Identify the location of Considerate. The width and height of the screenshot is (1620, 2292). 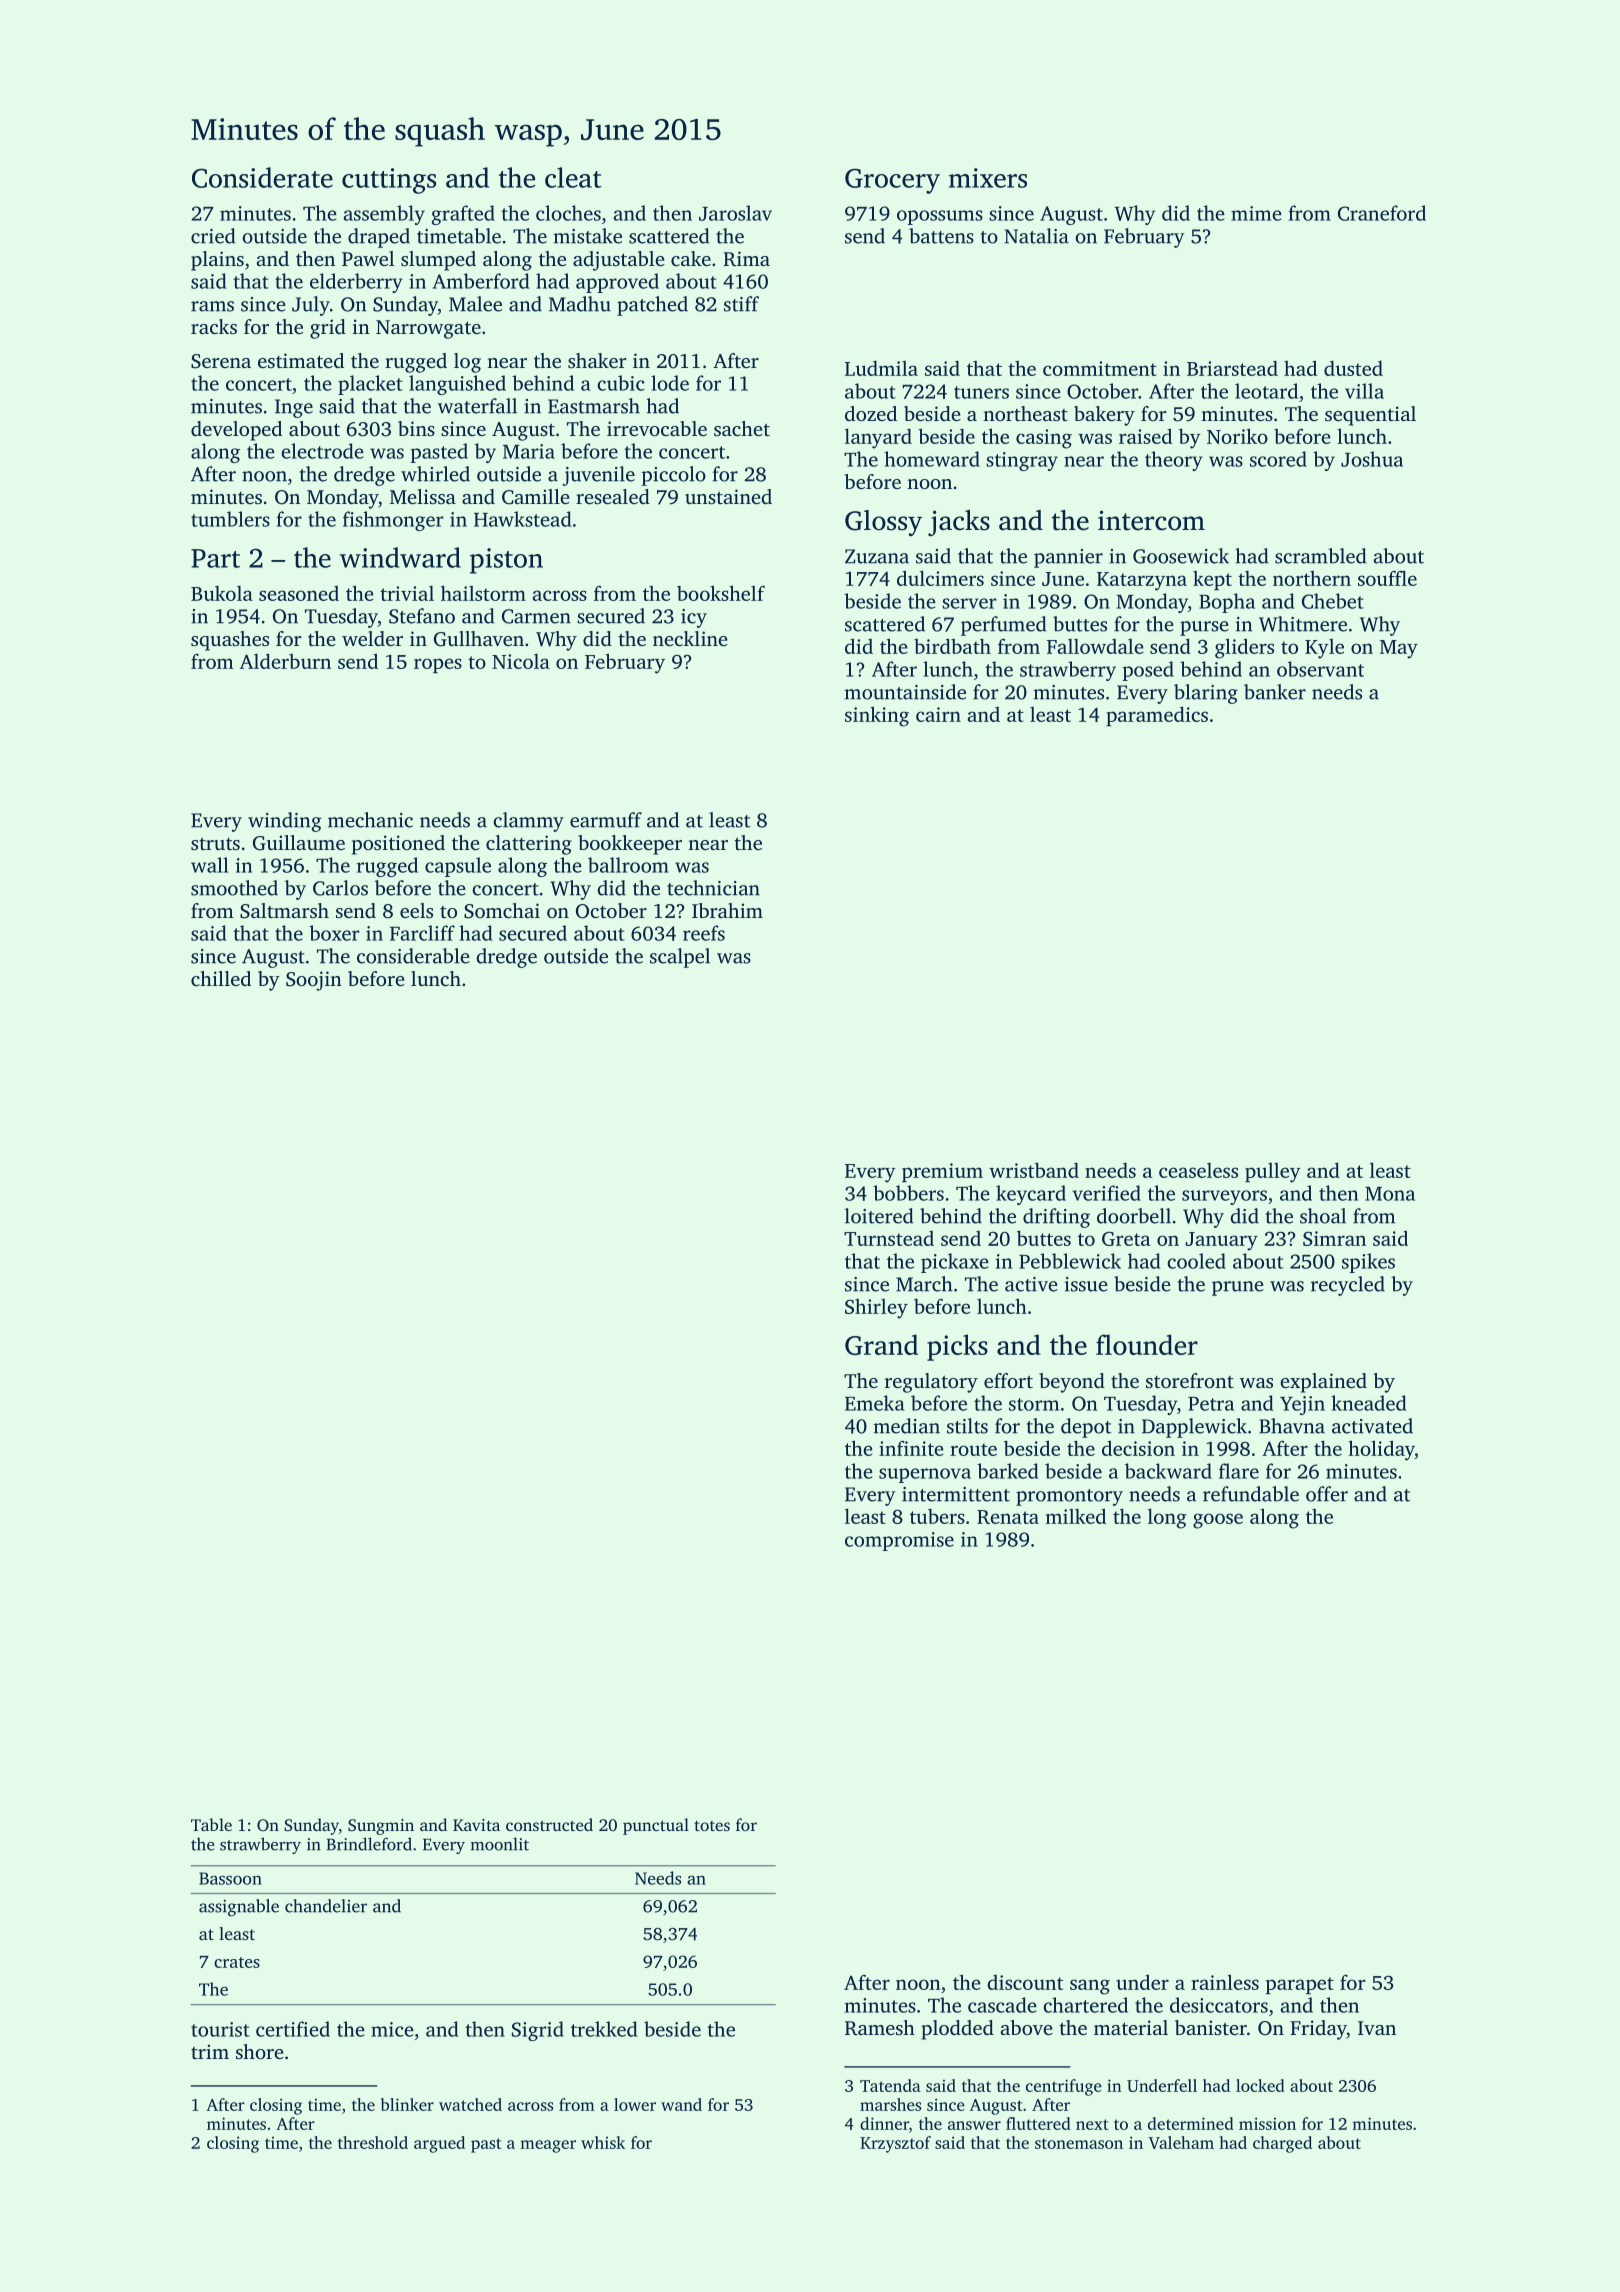
(262, 177).
